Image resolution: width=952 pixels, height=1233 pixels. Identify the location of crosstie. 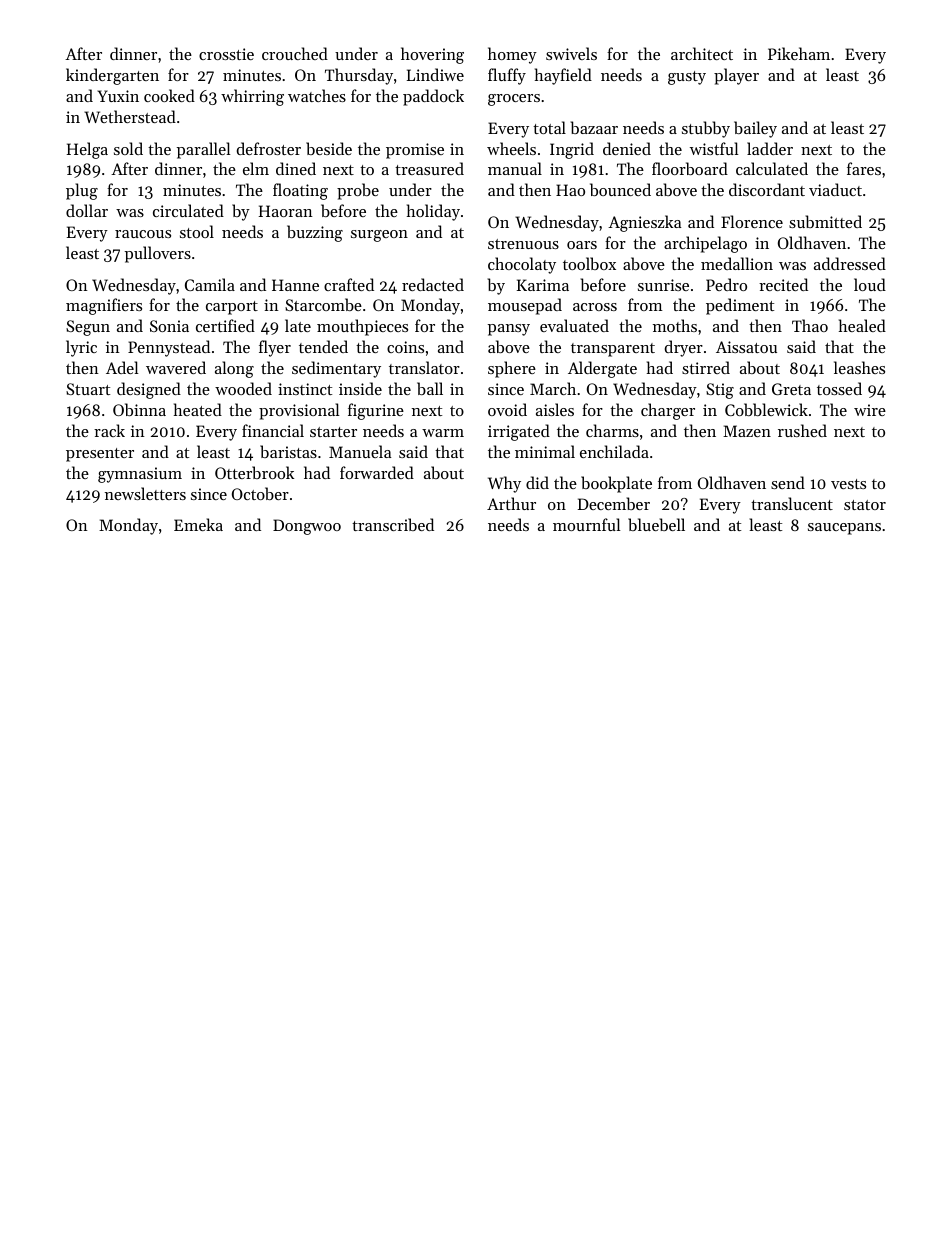
(226, 54).
